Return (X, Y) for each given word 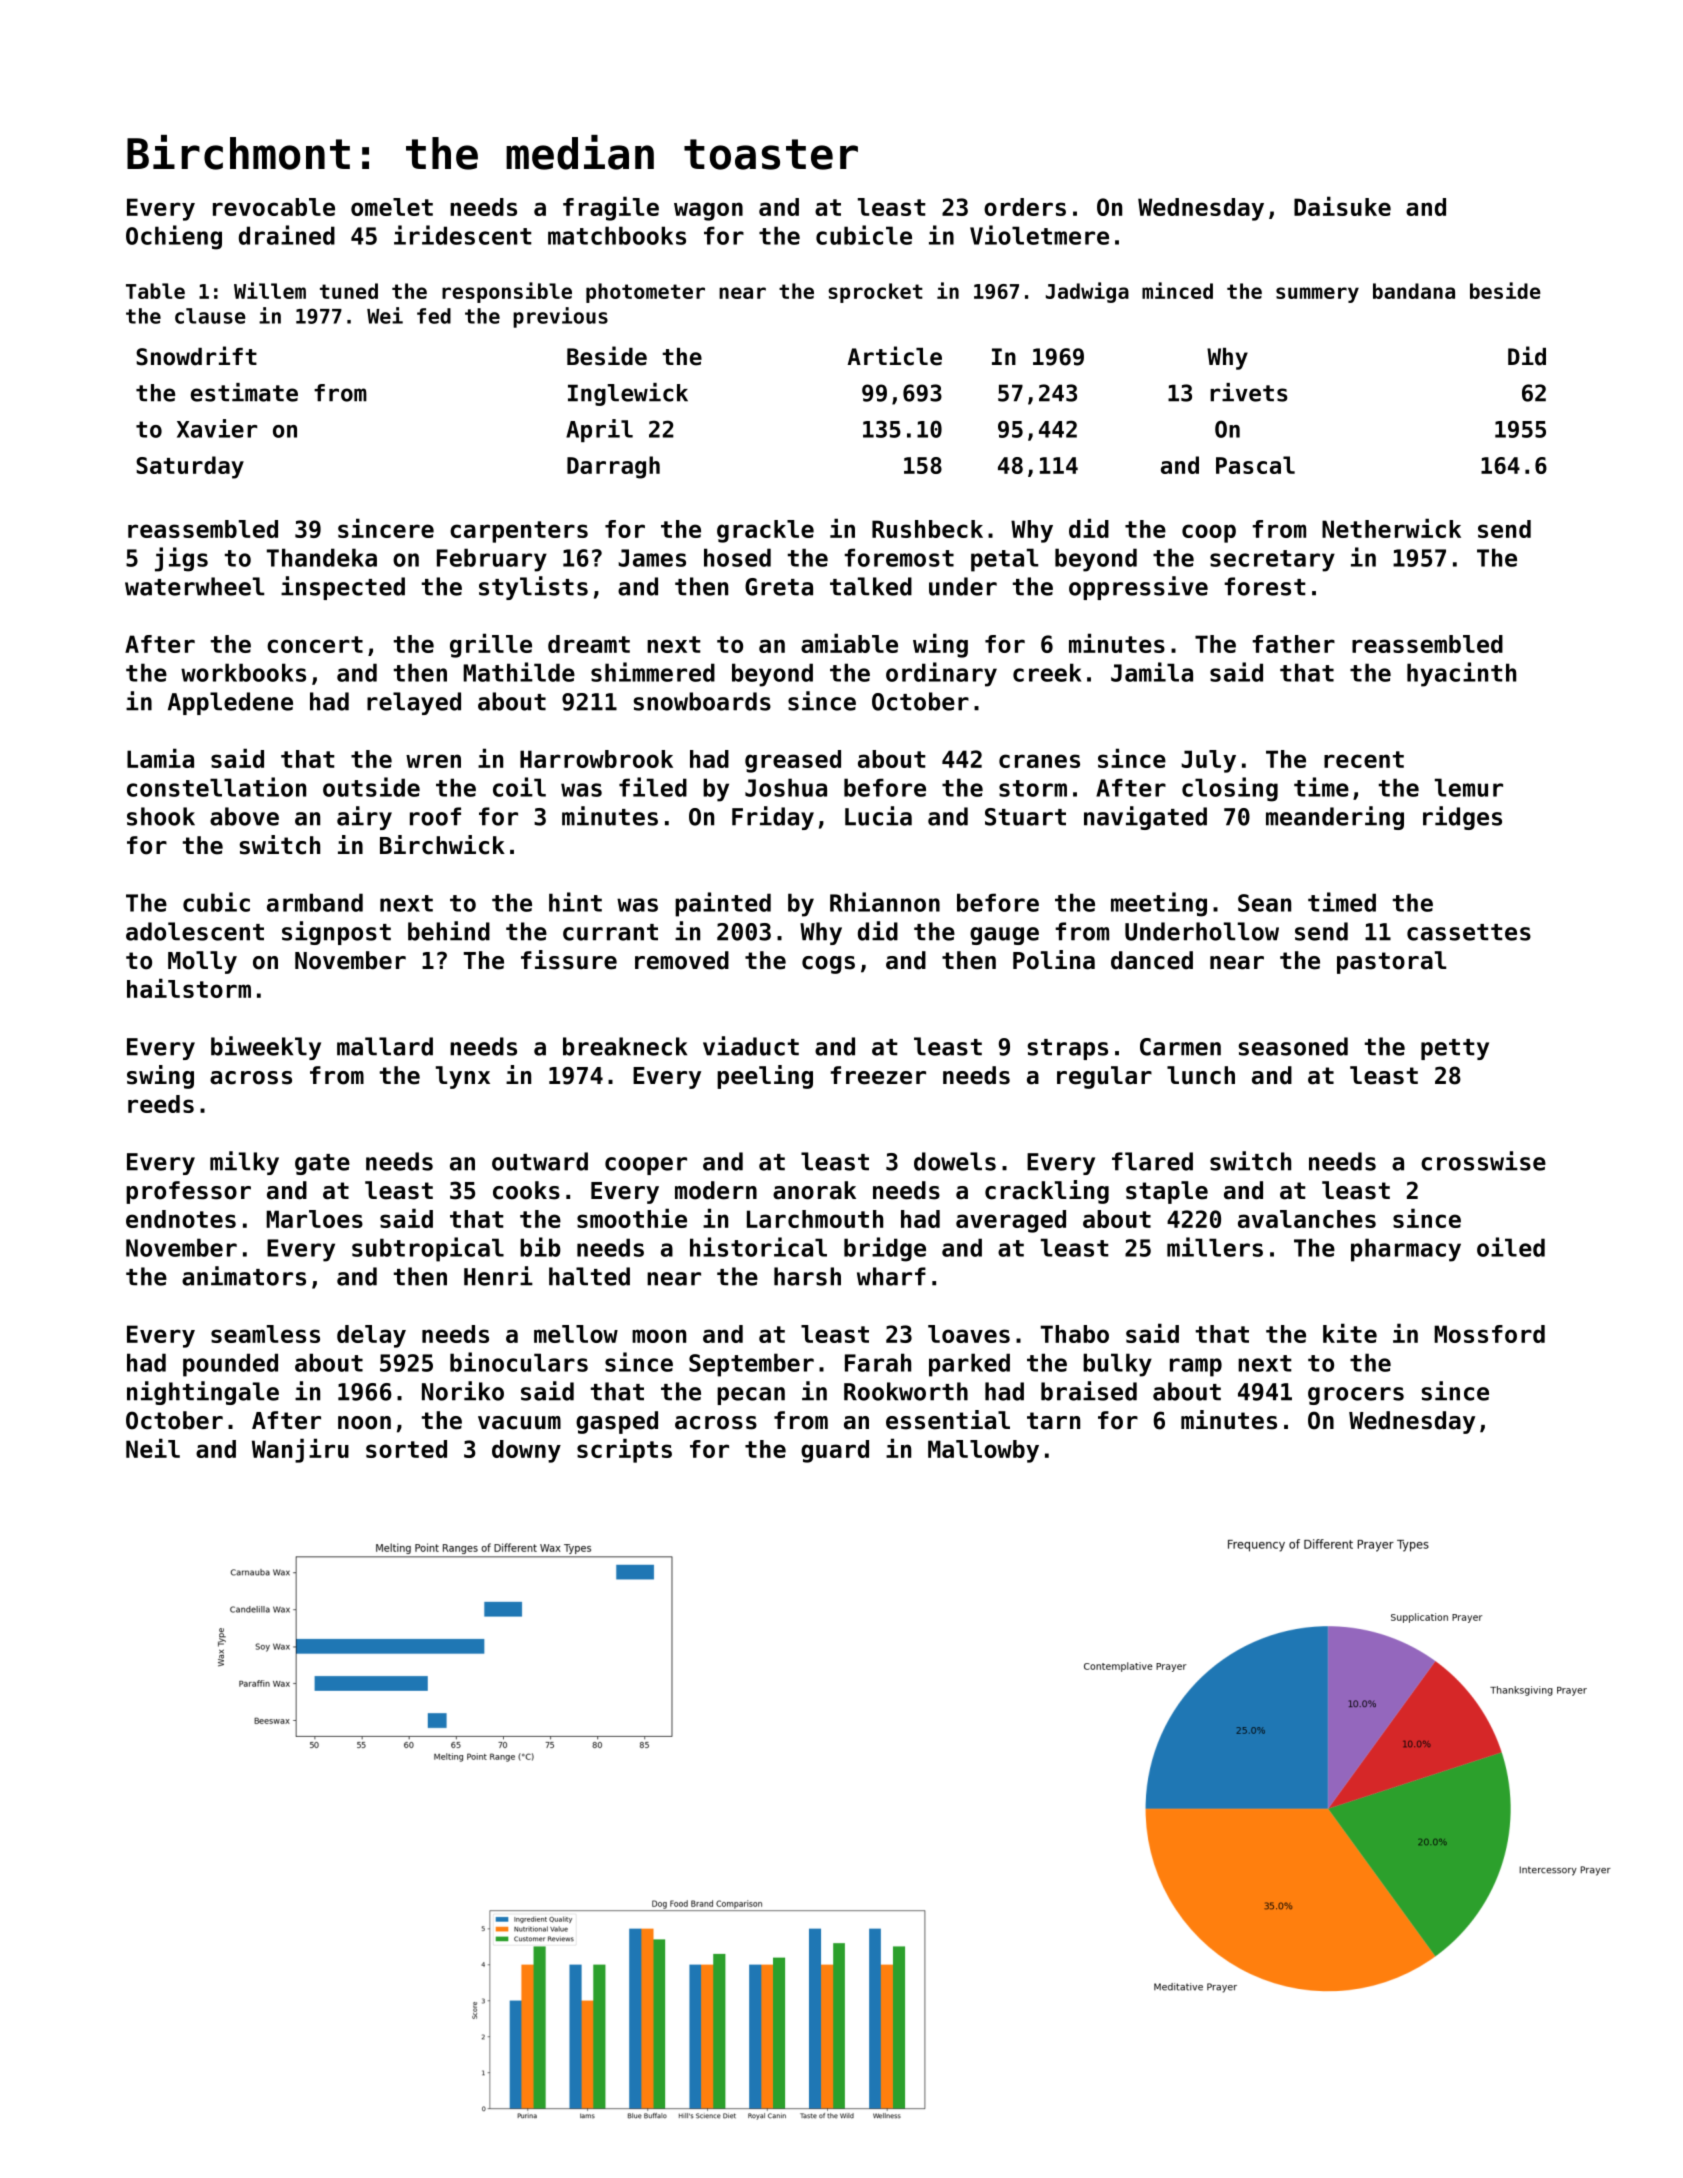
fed (434, 316)
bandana (1414, 291)
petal (1004, 560)
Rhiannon (885, 902)
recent (1364, 759)
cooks (526, 1190)
